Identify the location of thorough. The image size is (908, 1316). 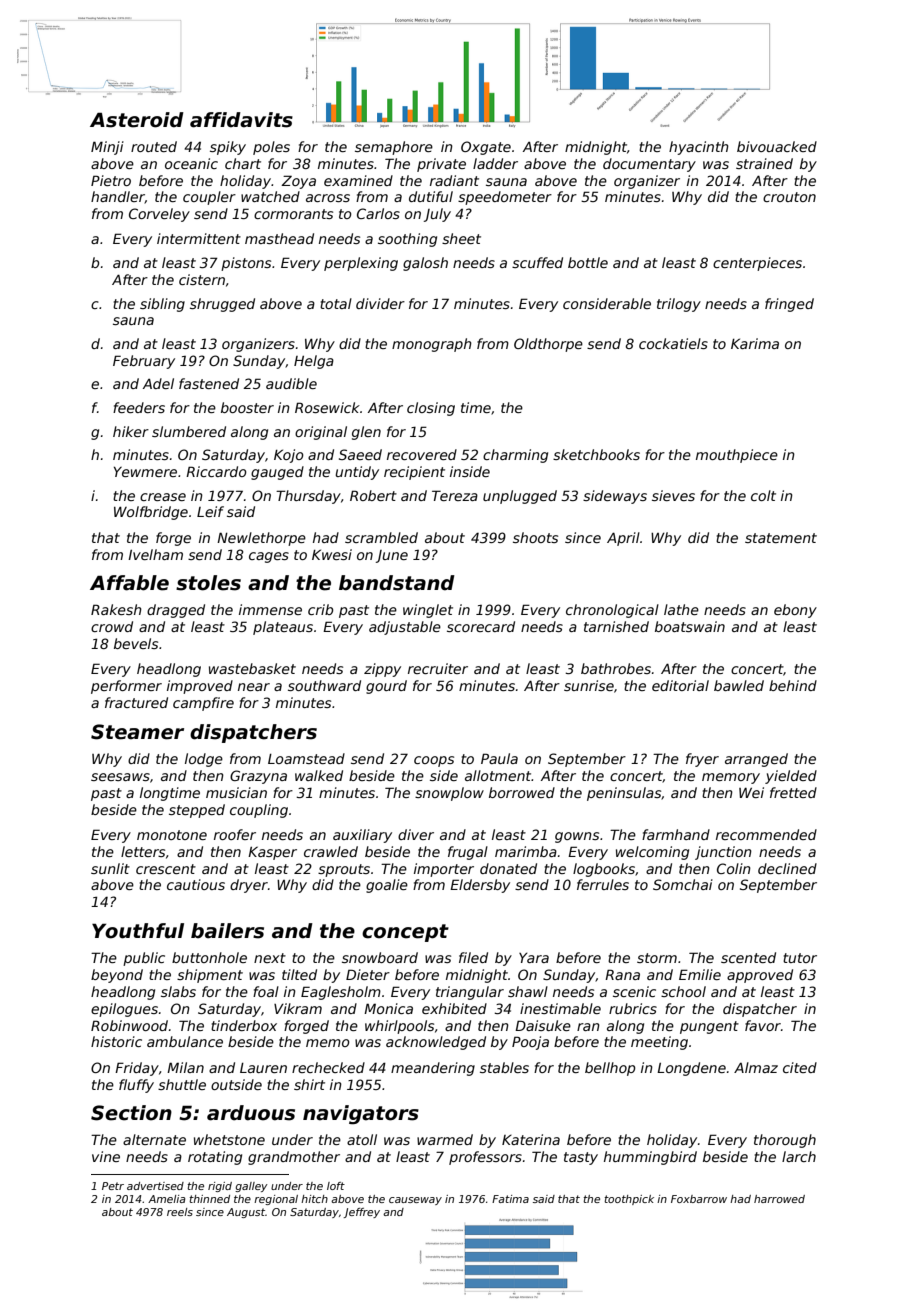
(785, 1141).
